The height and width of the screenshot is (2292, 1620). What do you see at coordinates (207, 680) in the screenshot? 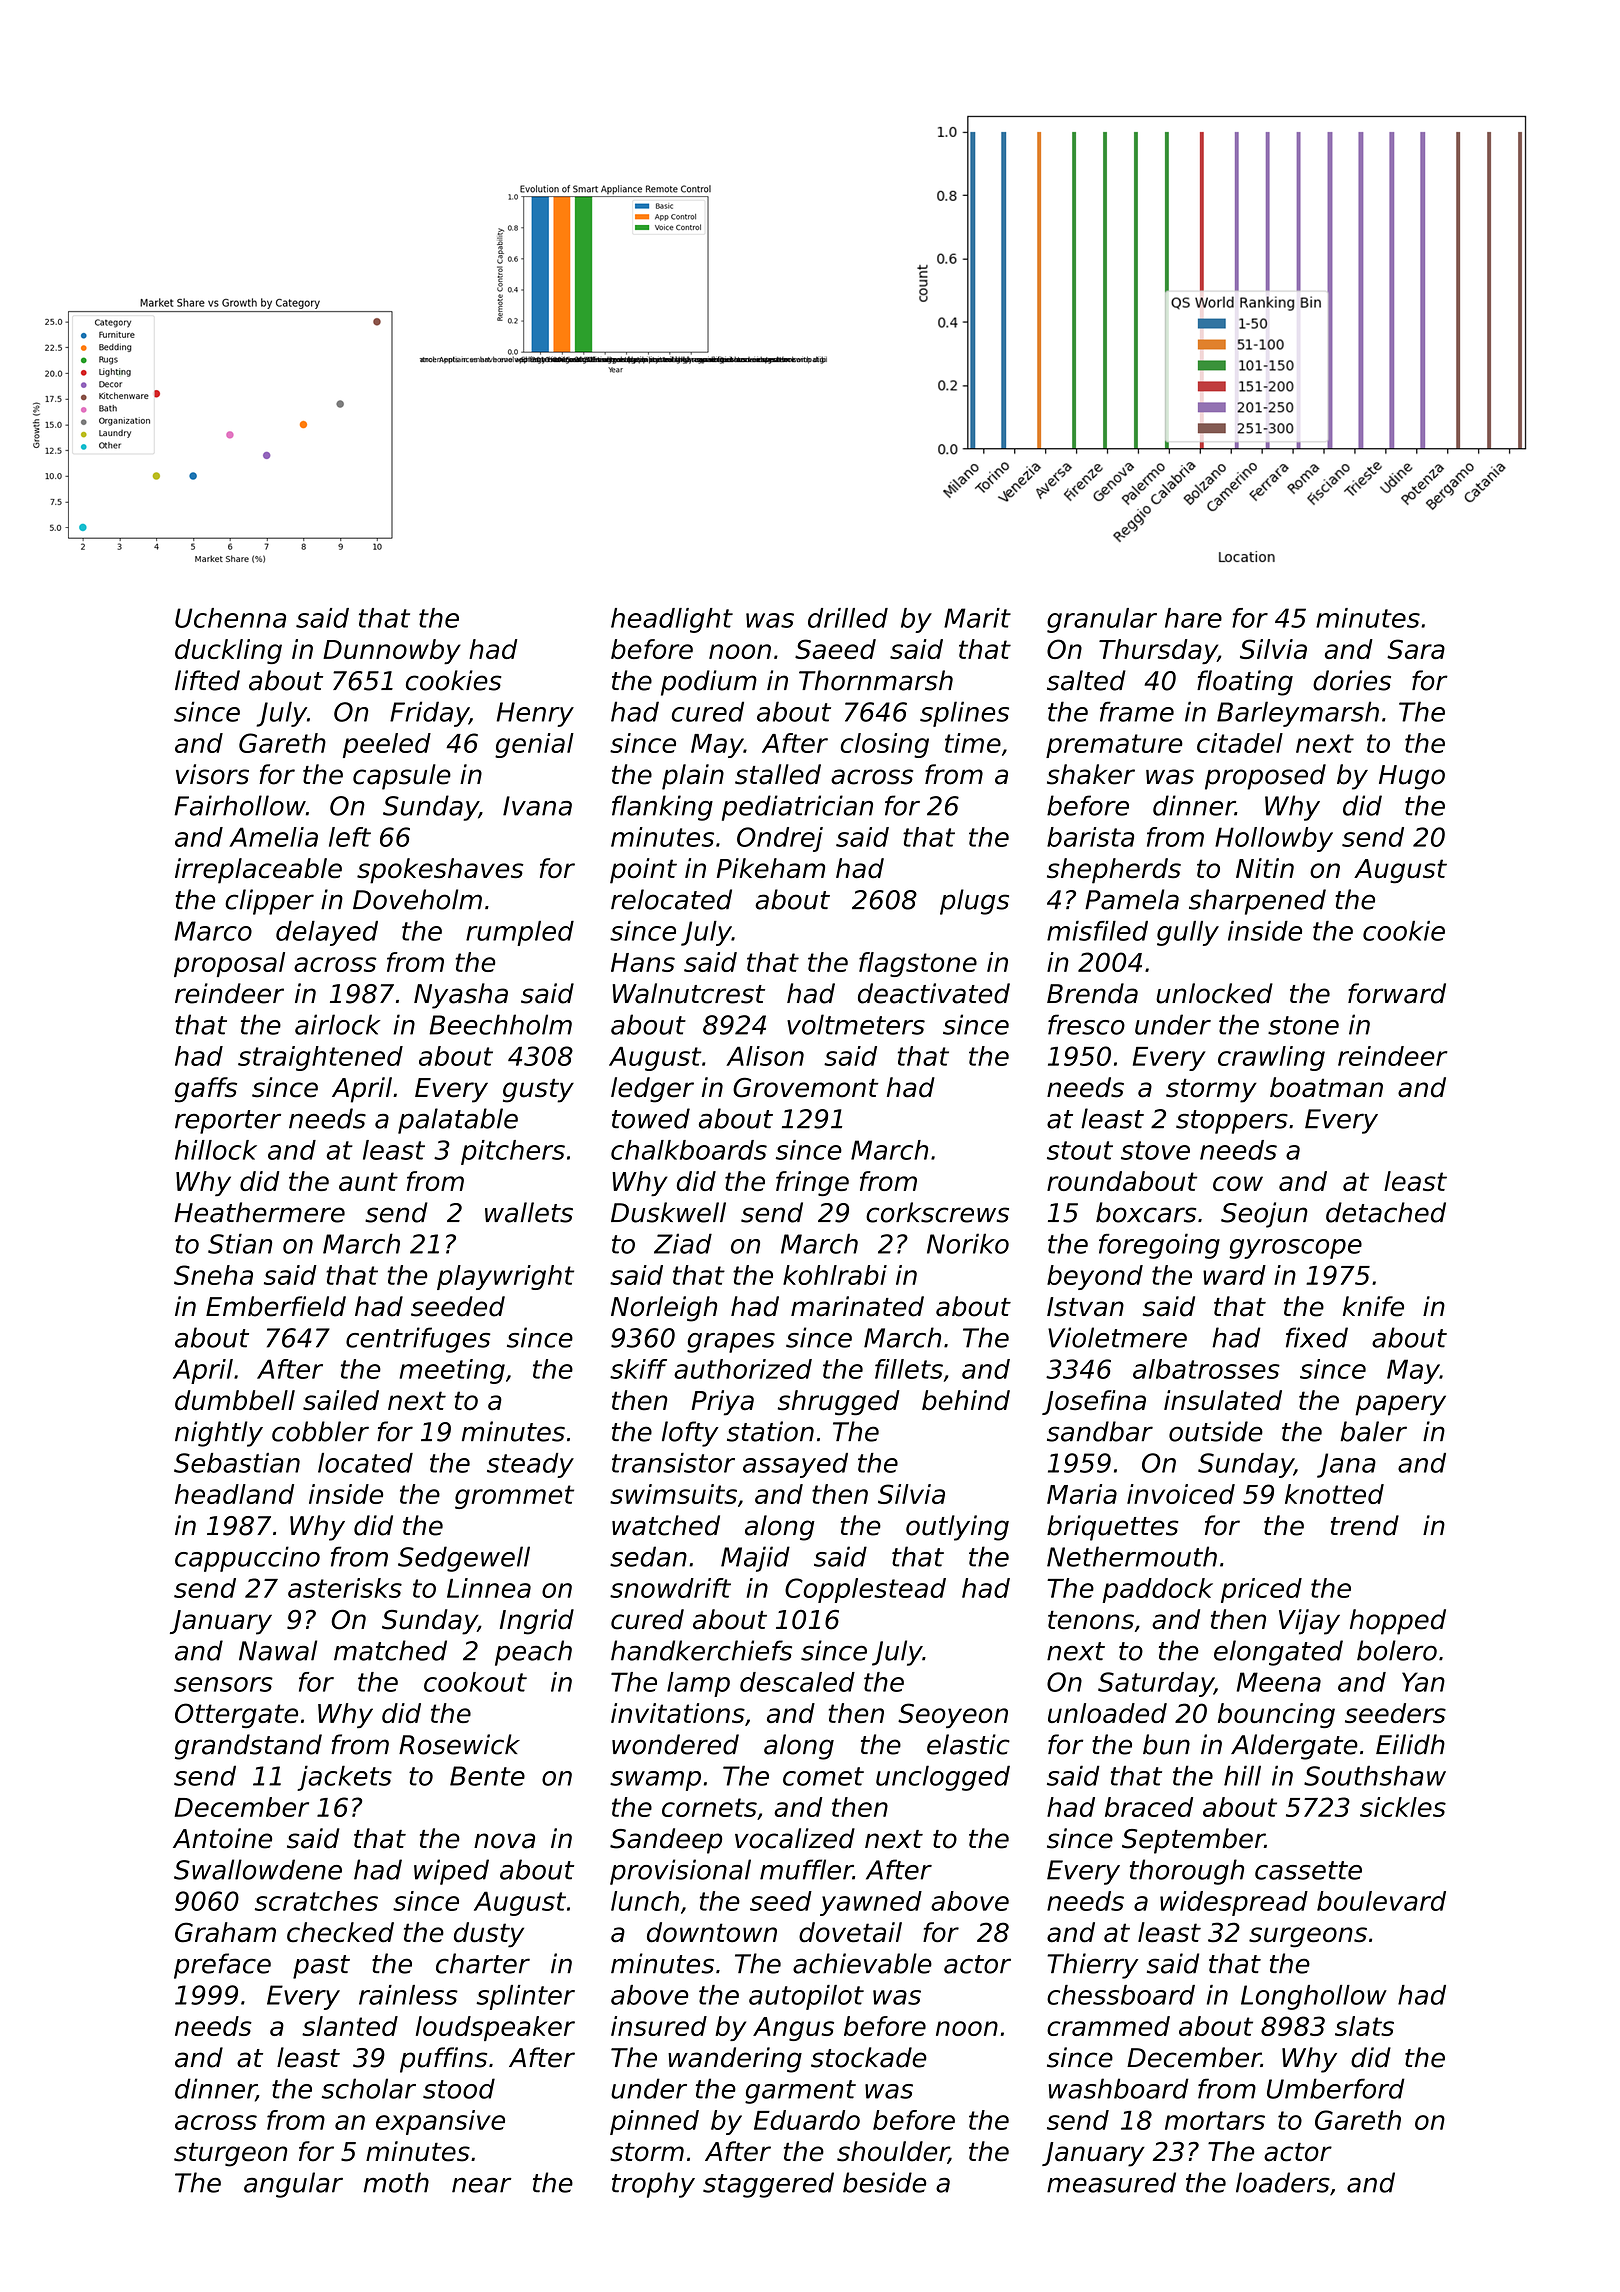
I see `lifted` at bounding box center [207, 680].
